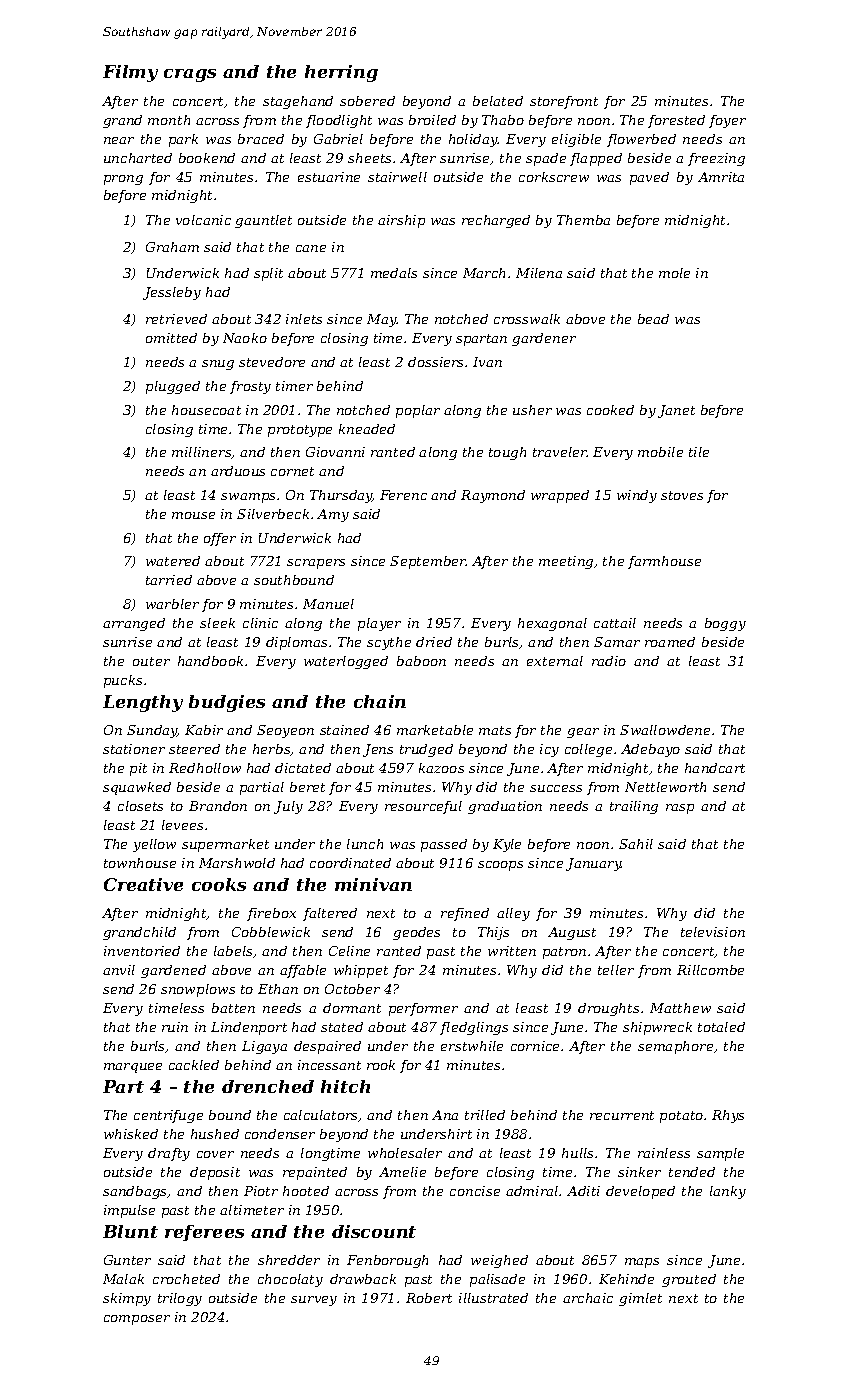 The width and height of the screenshot is (849, 1400). What do you see at coordinates (566, 562) in the screenshot?
I see `meeting` at bounding box center [566, 562].
